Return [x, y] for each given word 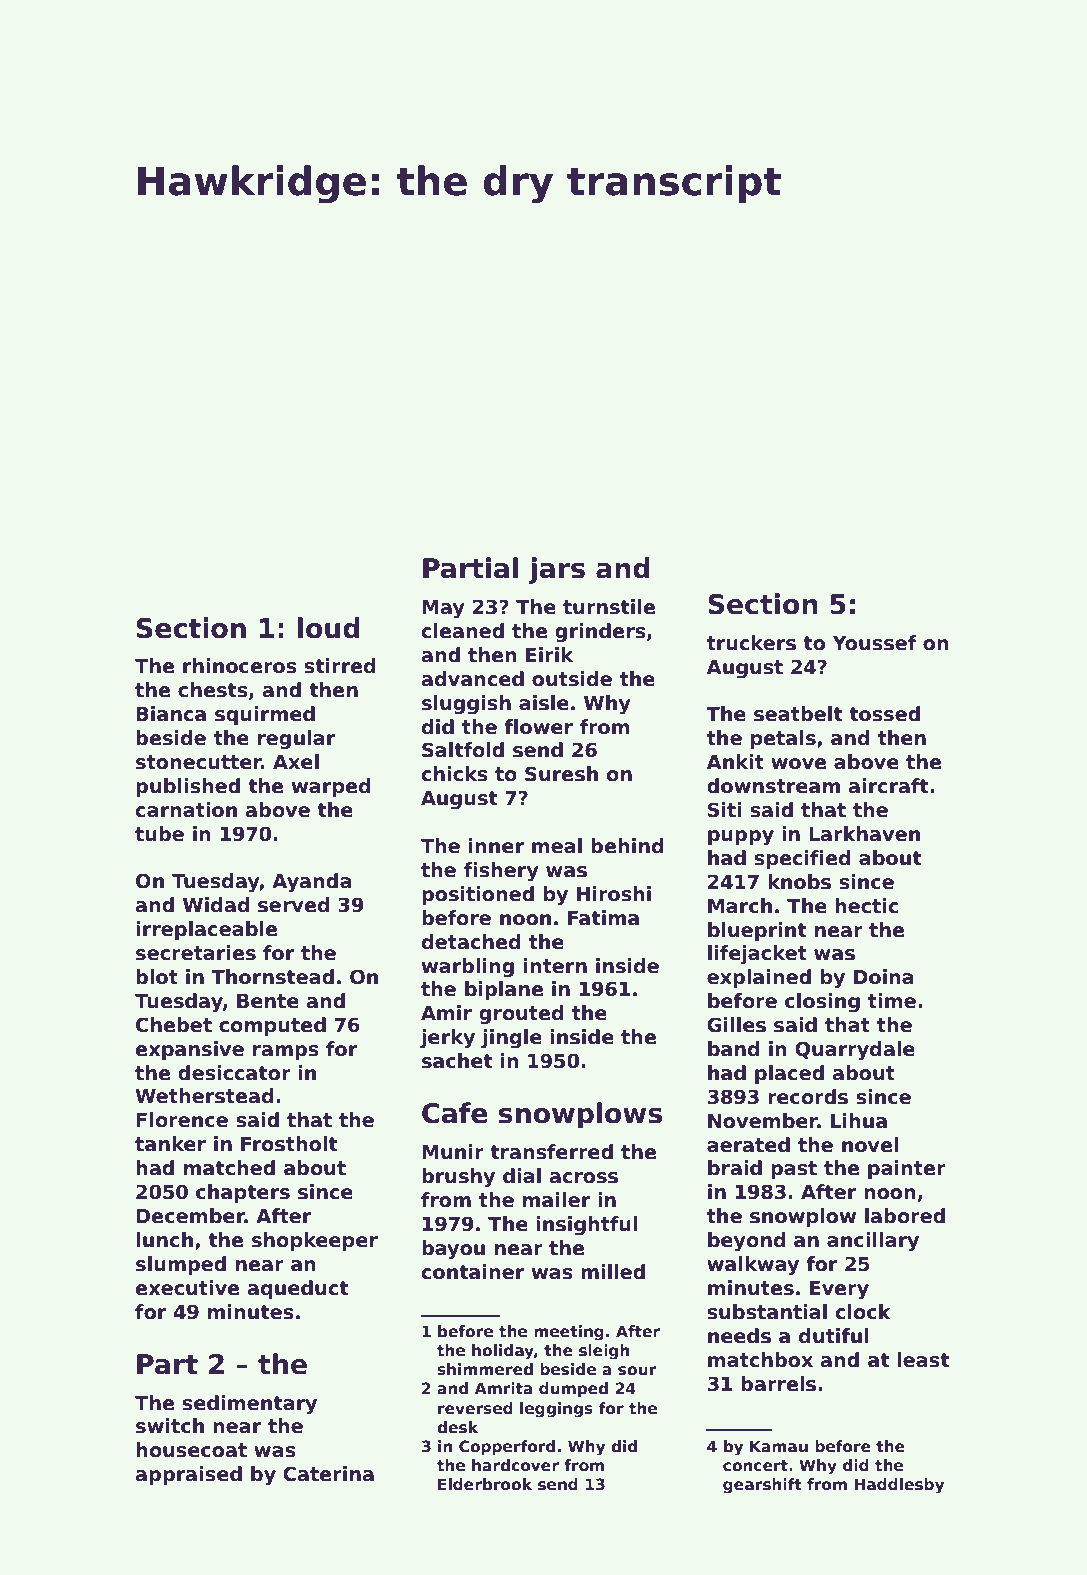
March [740, 906]
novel [870, 1145]
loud [329, 628]
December [190, 1216]
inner [496, 846]
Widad [216, 905]
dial [522, 1176]
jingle [511, 1038]
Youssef [875, 643]
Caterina [328, 1474]
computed [272, 1026]
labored [905, 1216]
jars [556, 570]
